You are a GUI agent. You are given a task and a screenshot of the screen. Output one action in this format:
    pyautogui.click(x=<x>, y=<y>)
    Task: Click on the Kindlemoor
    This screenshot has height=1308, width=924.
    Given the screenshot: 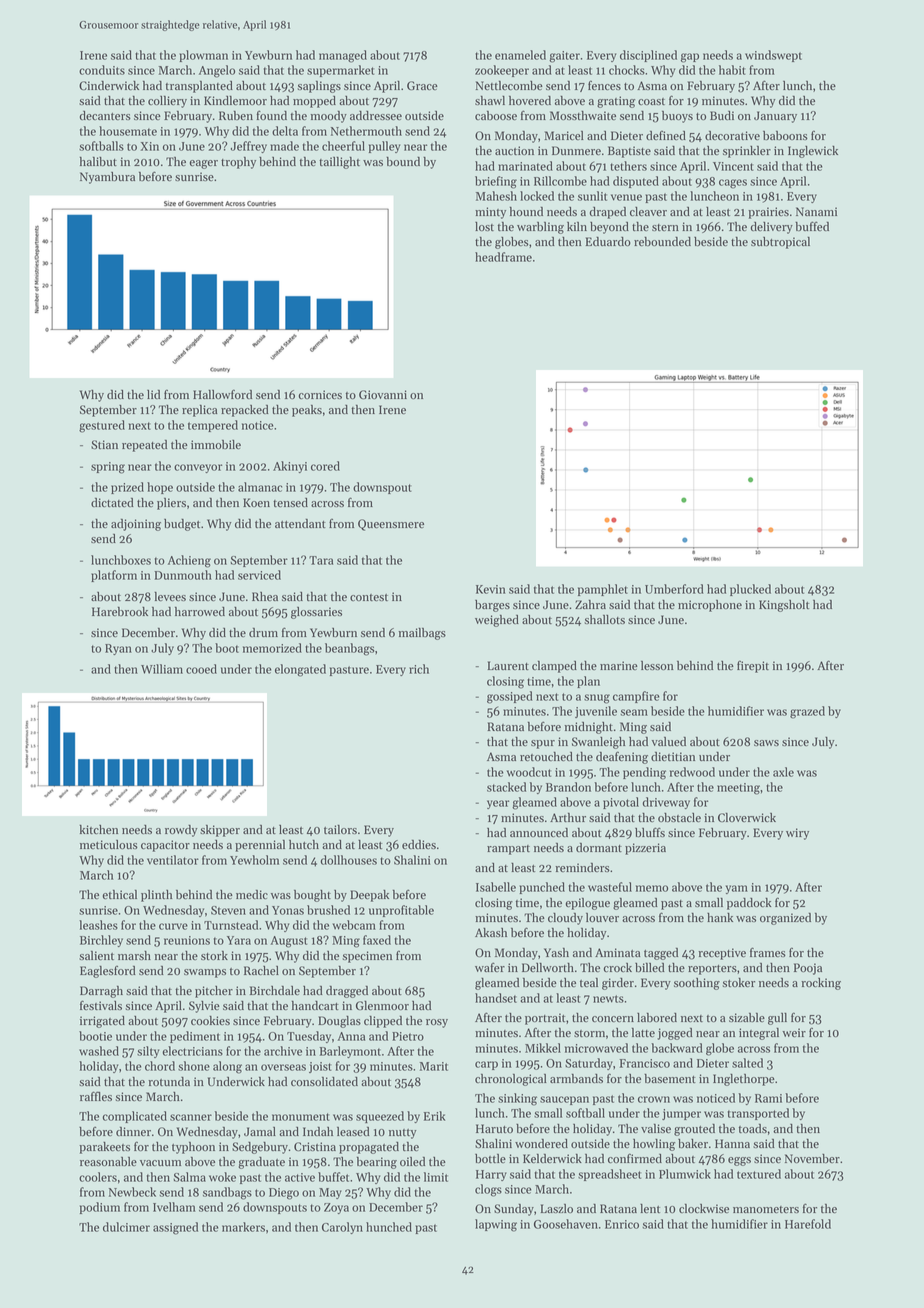 What is the action you would take?
    pyautogui.click(x=235, y=101)
